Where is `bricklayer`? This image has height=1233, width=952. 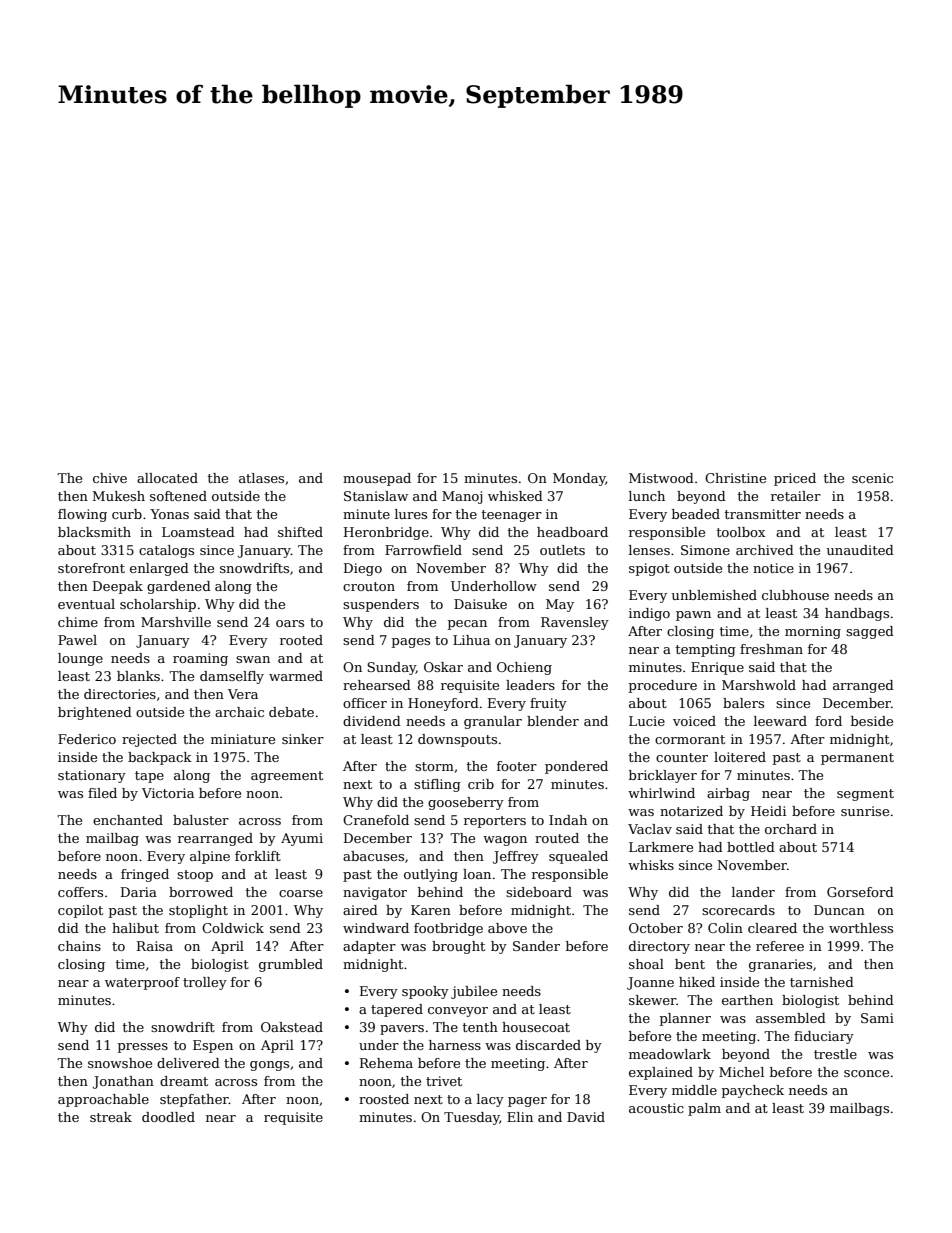
bricklayer is located at coordinates (663, 776).
